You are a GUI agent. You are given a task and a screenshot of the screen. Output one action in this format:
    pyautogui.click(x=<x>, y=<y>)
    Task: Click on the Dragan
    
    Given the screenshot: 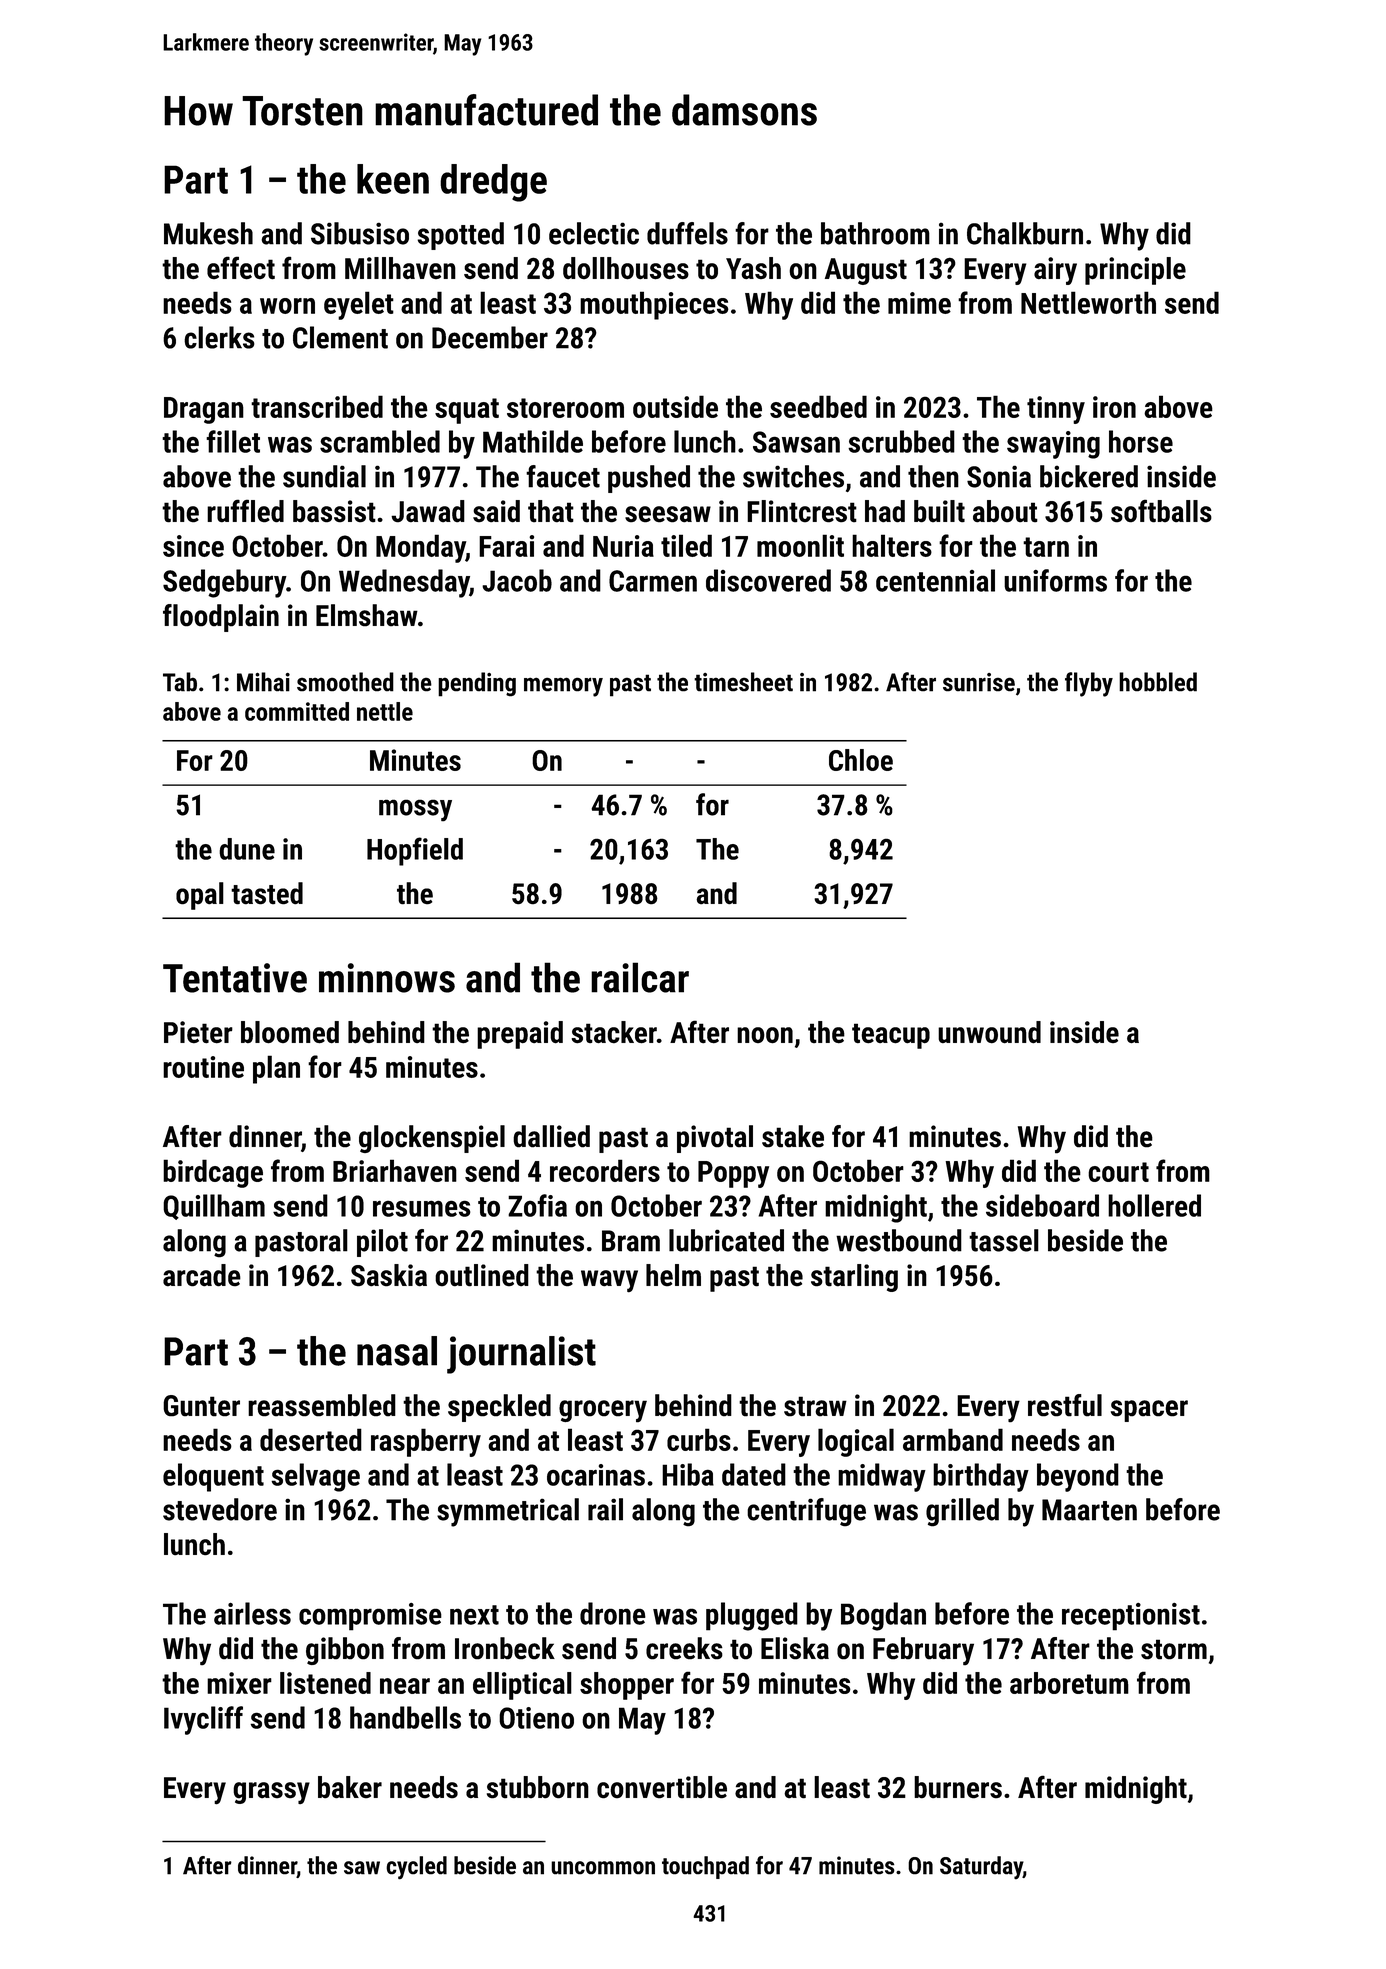 What is the action you would take?
    pyautogui.click(x=204, y=410)
